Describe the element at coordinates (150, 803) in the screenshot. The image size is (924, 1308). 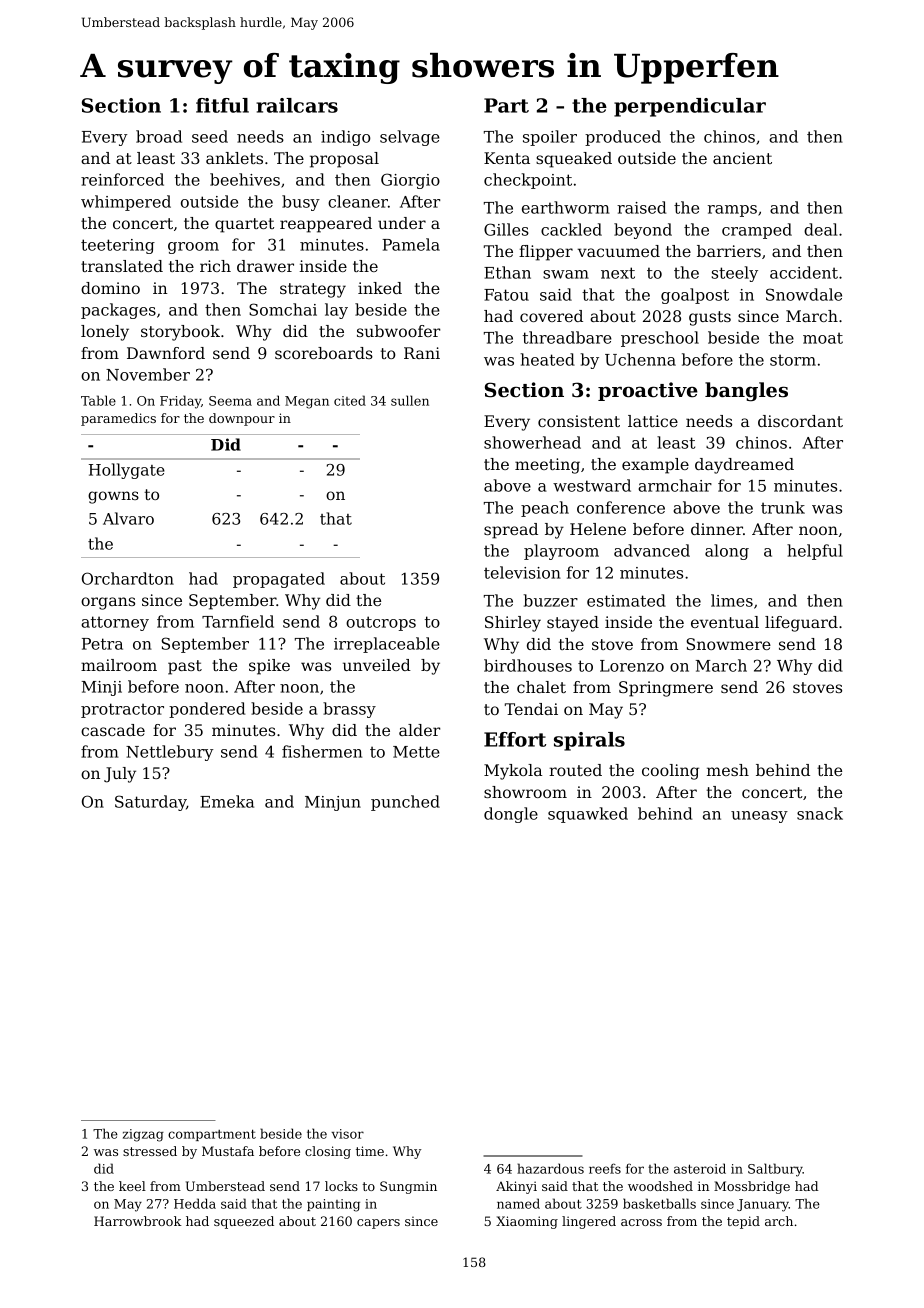
I see `Saturday` at that location.
